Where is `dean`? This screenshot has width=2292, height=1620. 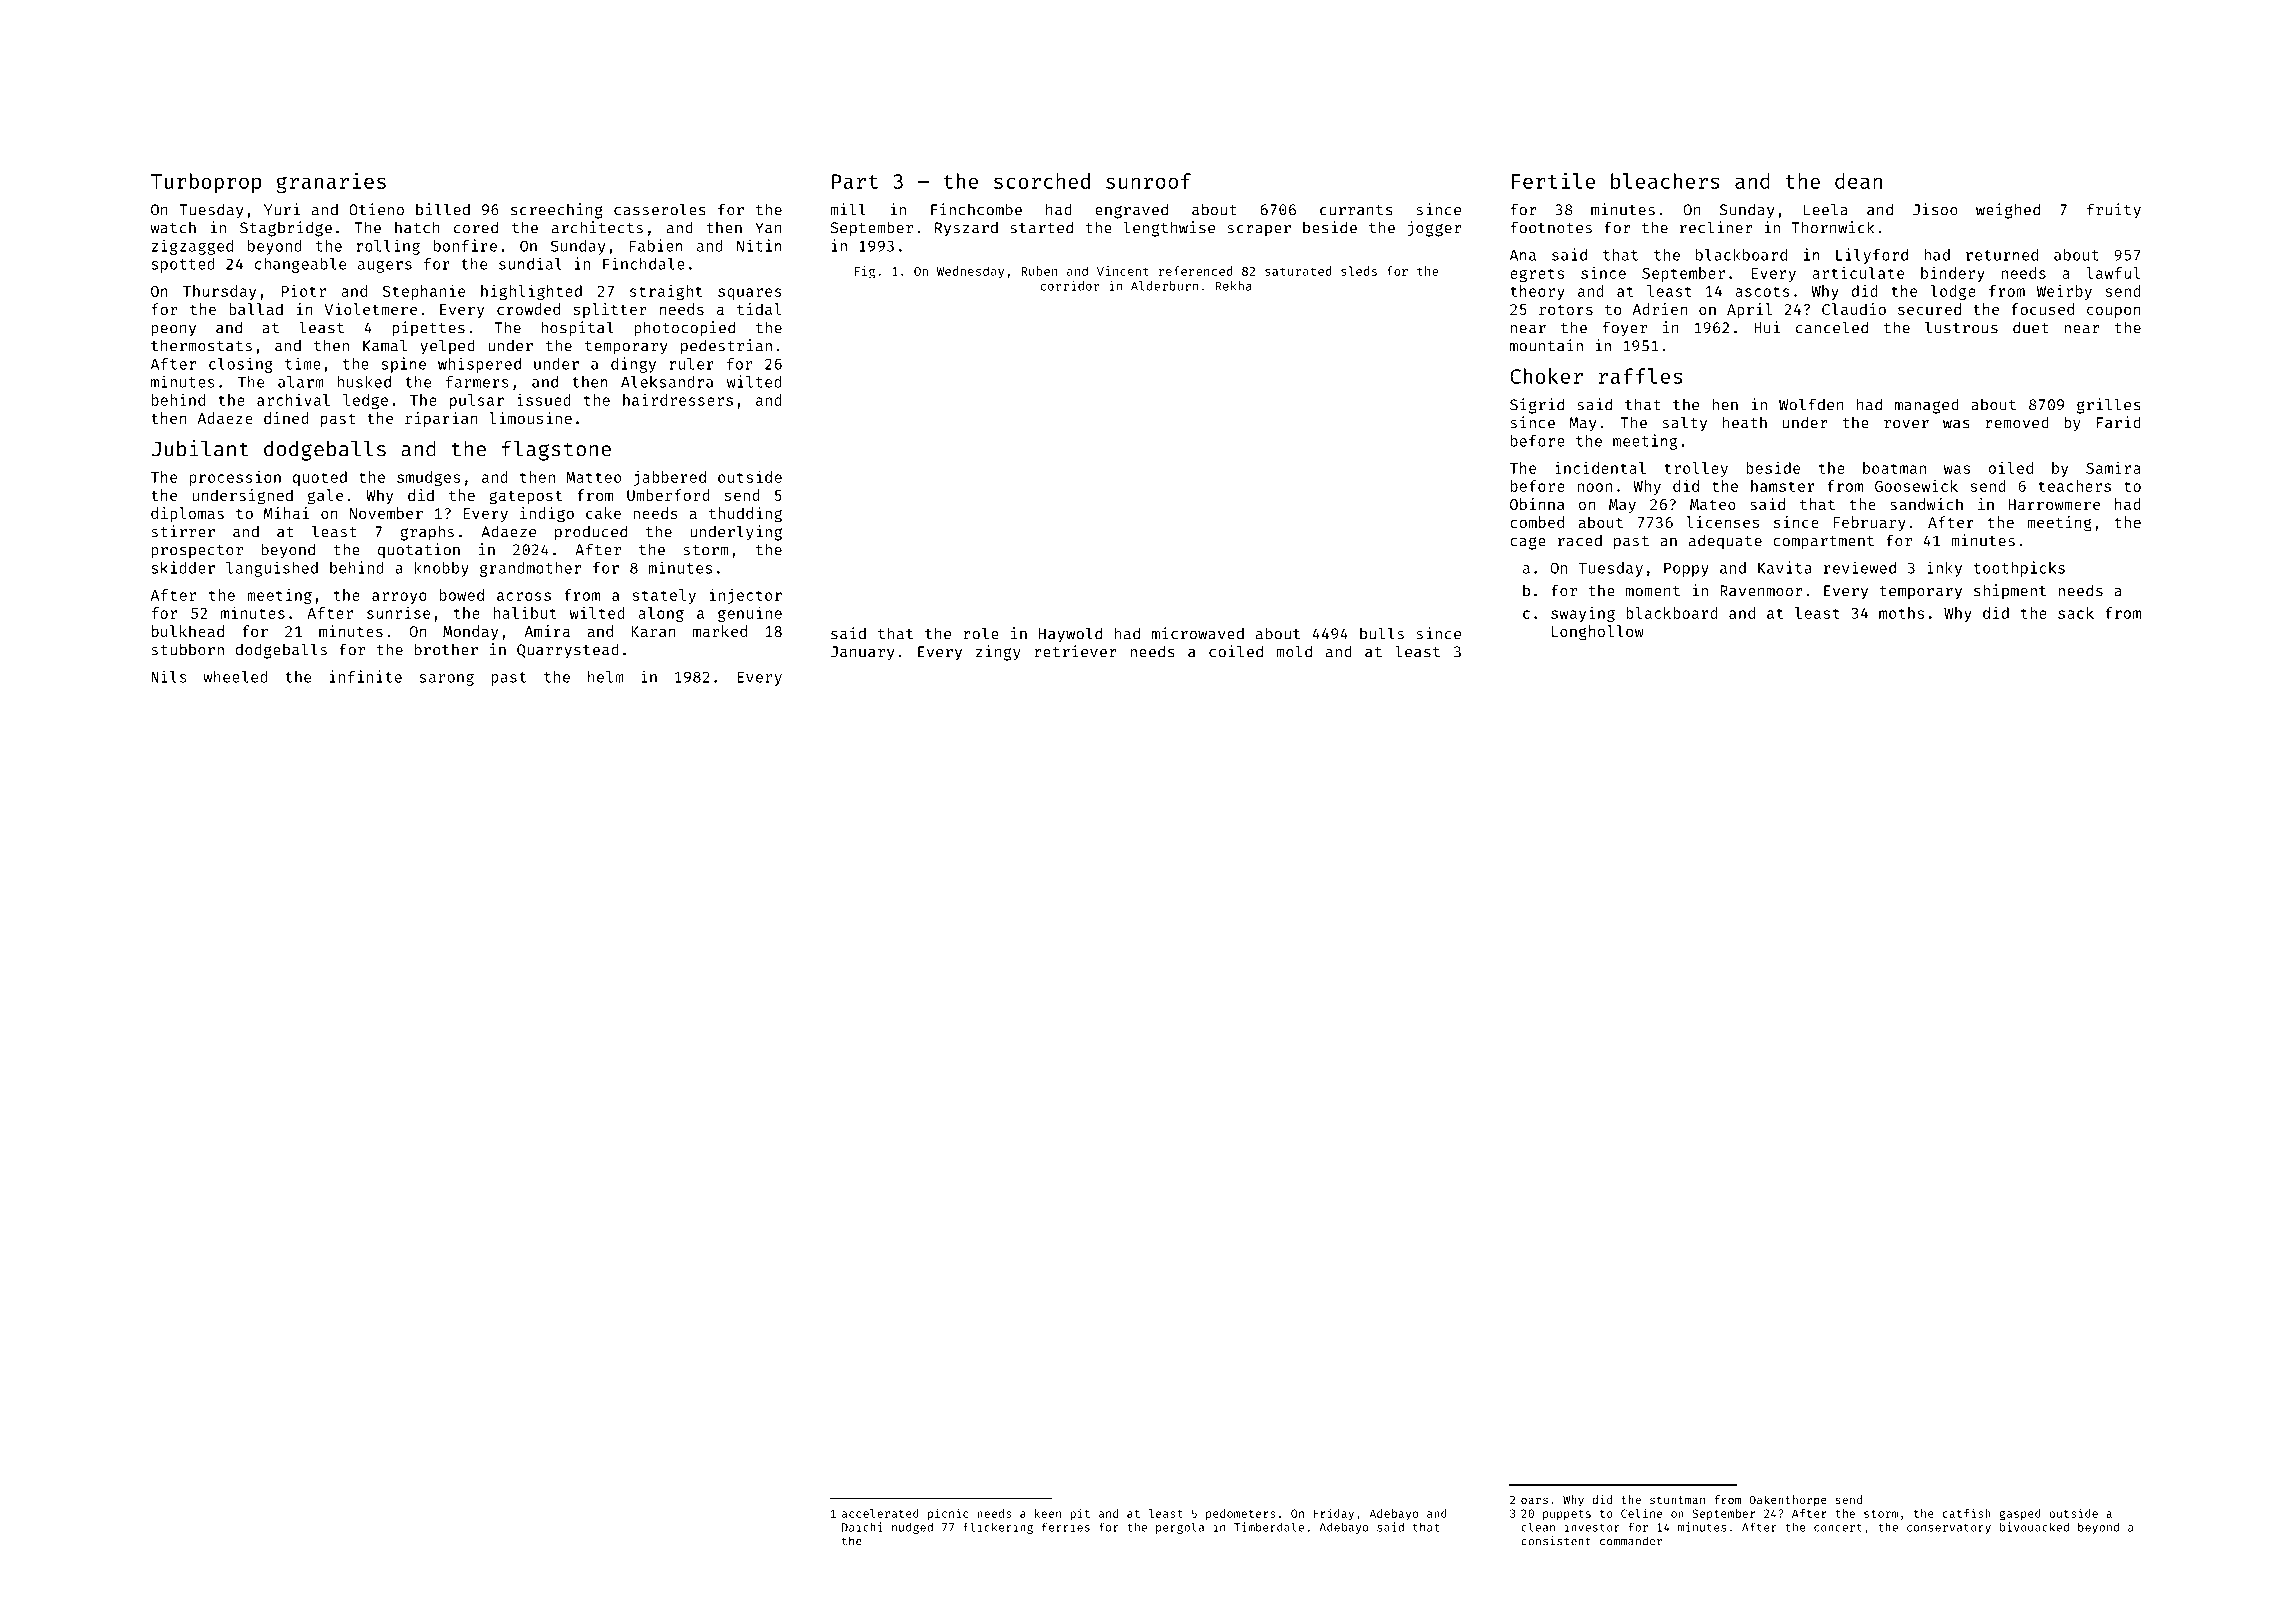
dean is located at coordinates (1858, 181).
